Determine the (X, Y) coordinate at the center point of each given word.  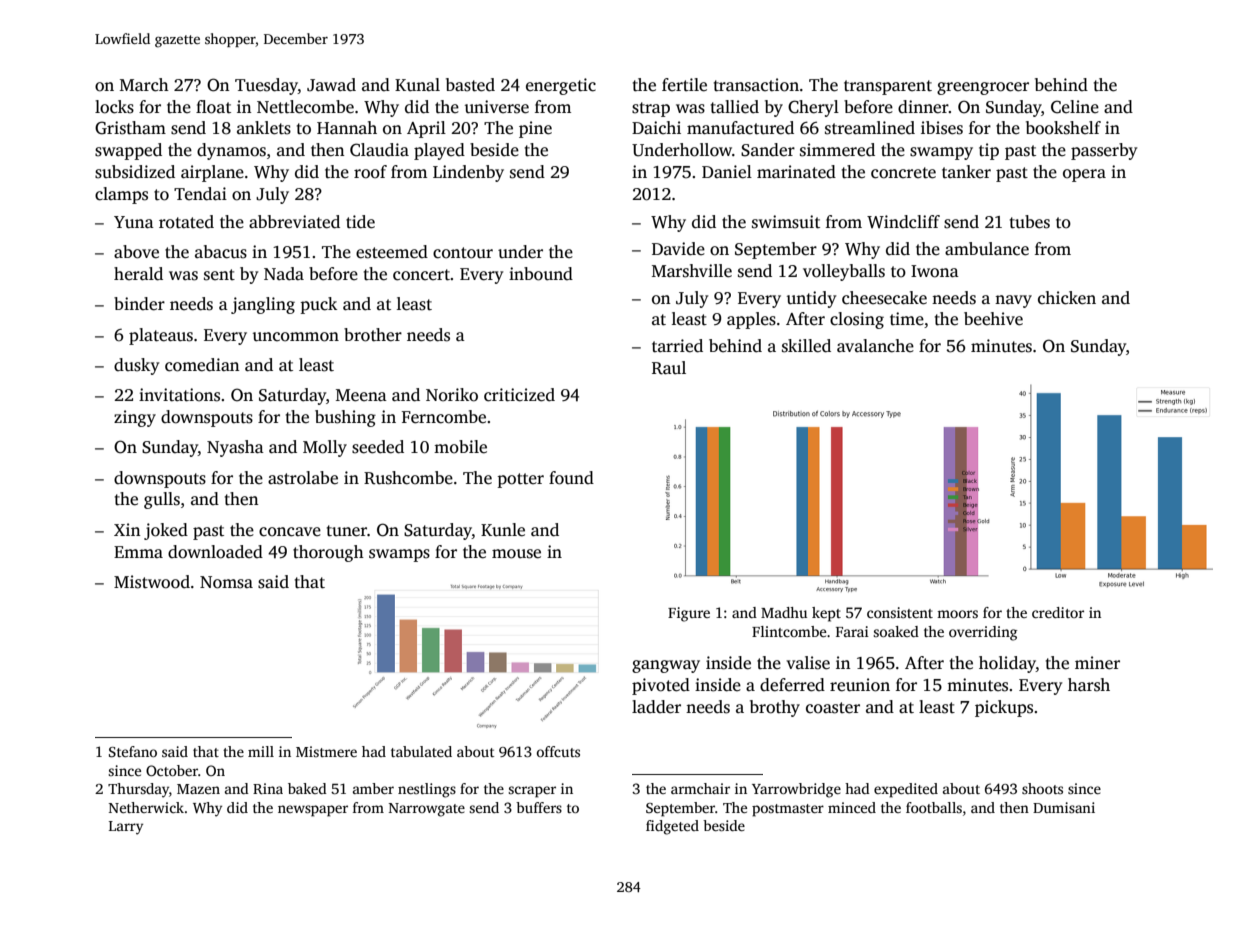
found (571, 478)
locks (114, 107)
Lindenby (468, 173)
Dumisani (1064, 807)
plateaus (161, 336)
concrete (903, 173)
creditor (1058, 612)
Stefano (133, 751)
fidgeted (672, 827)
